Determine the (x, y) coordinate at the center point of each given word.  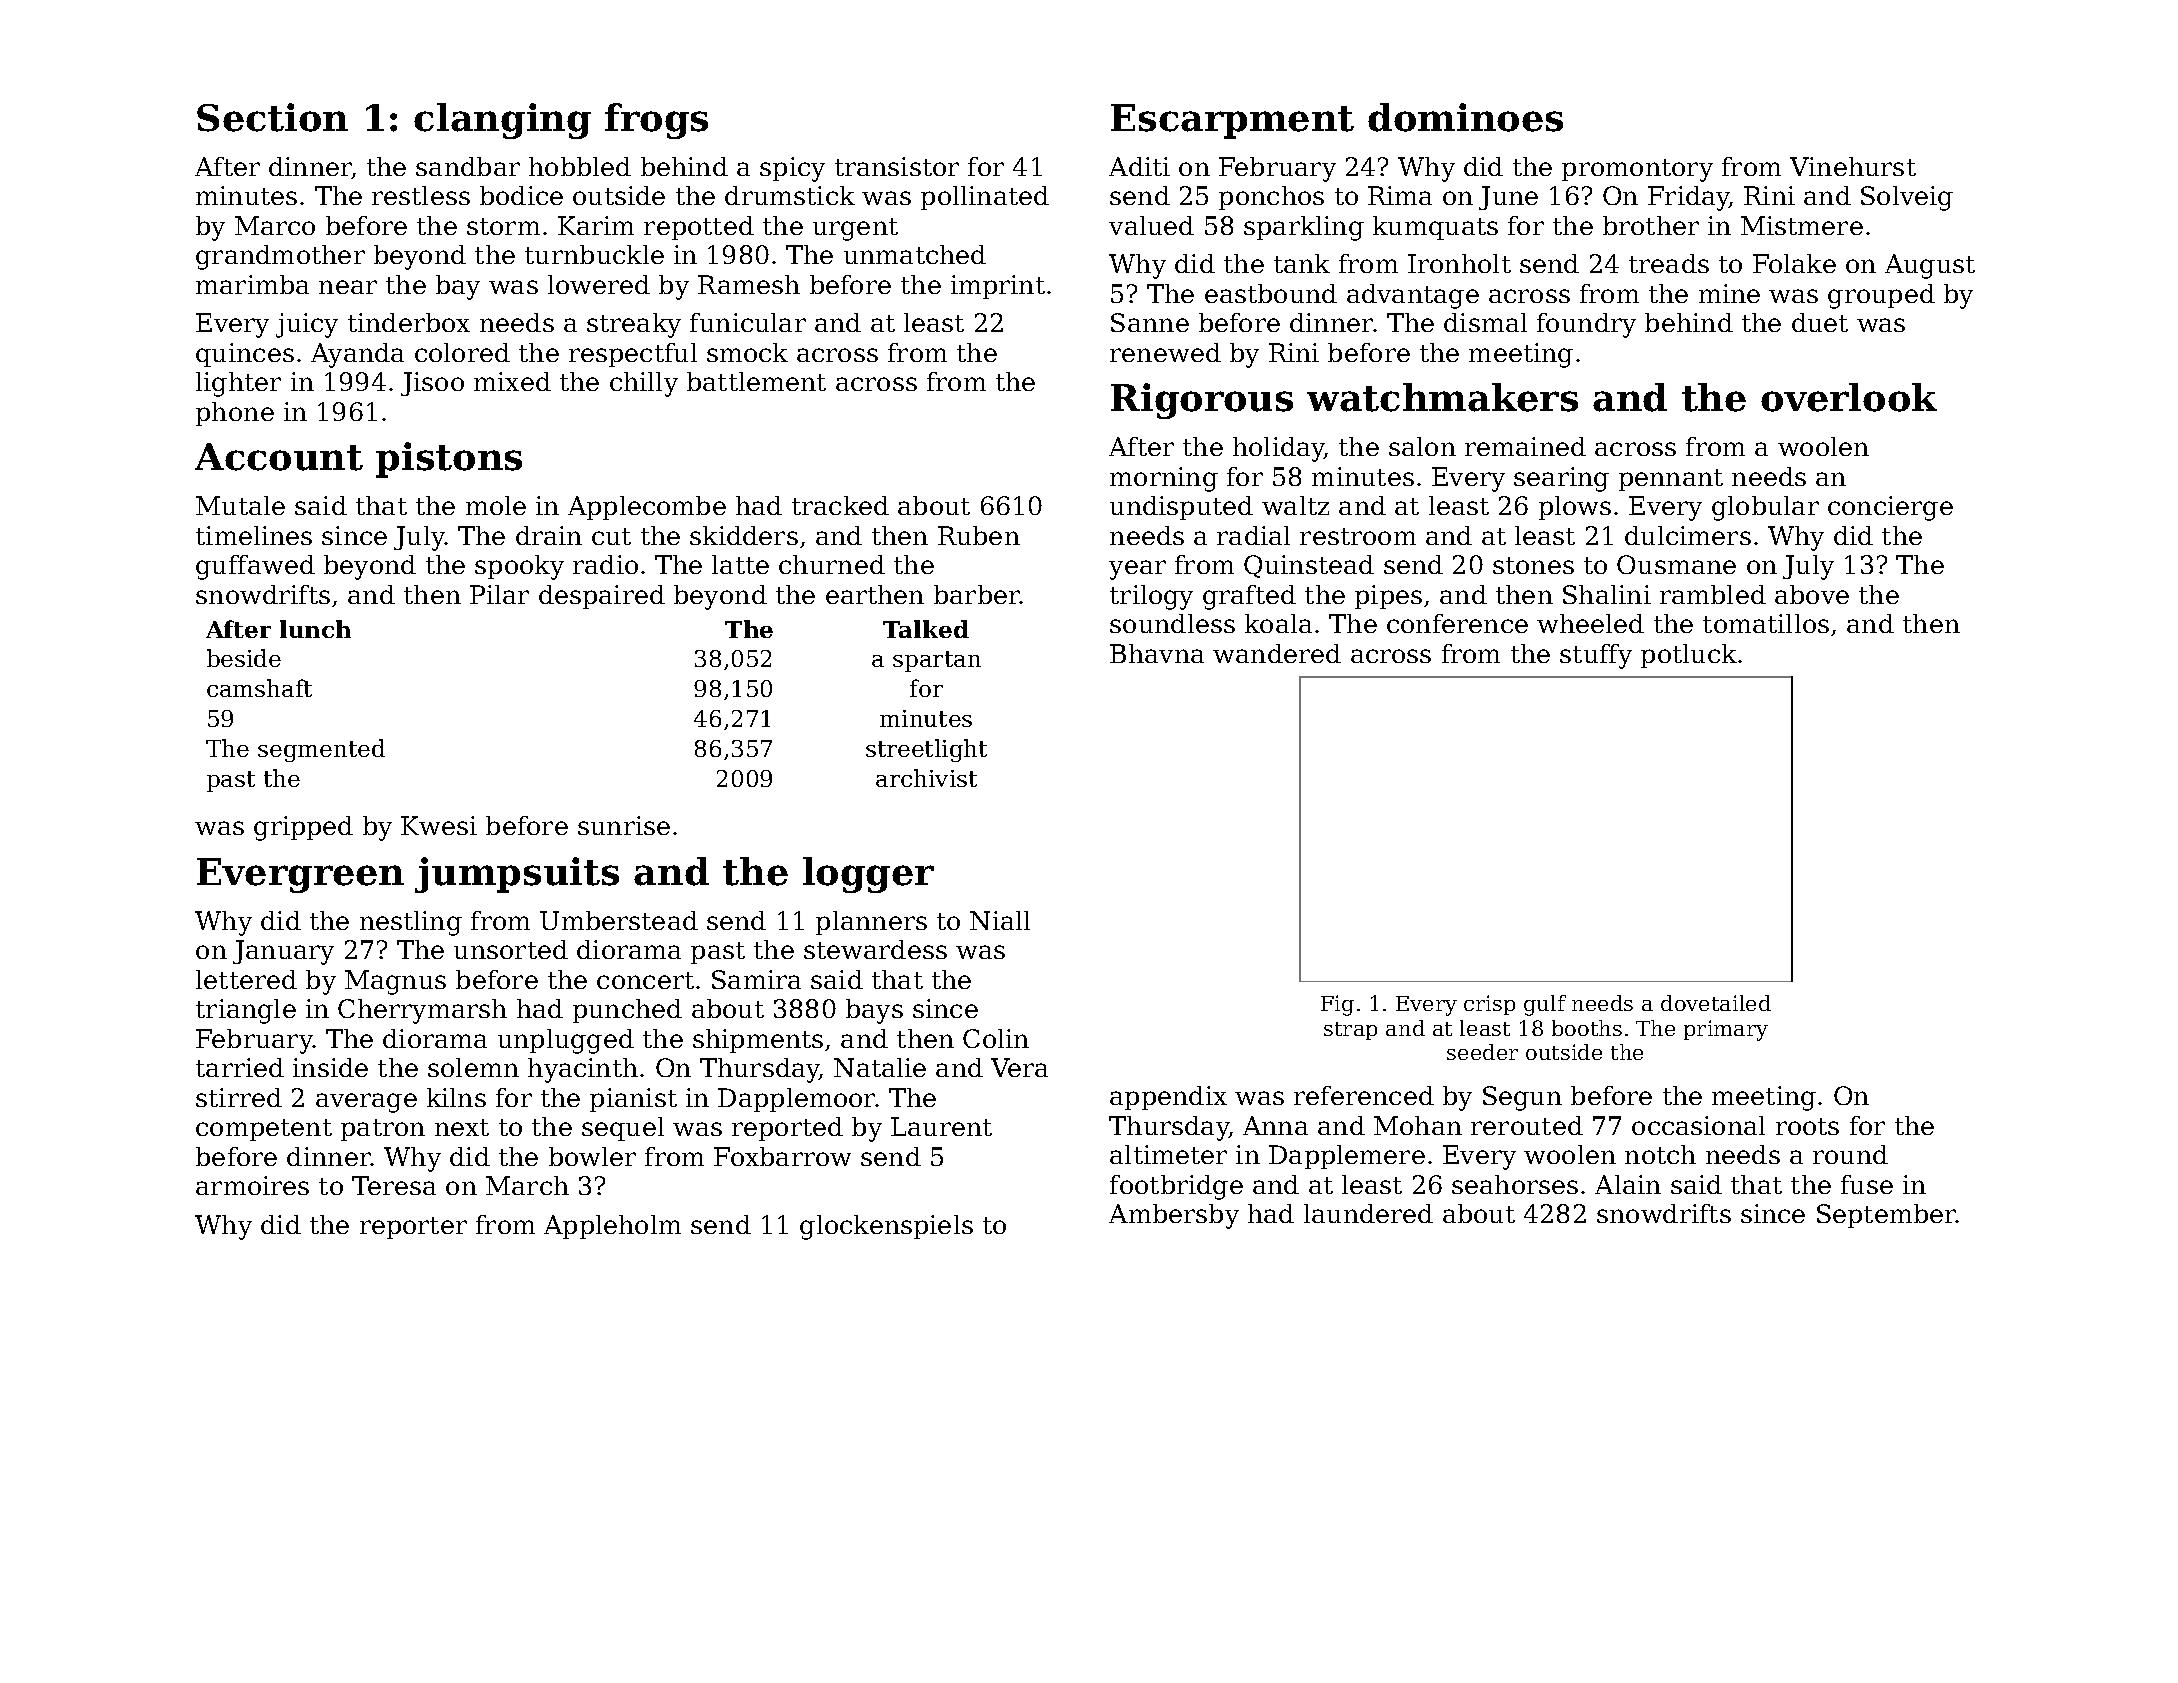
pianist (633, 1100)
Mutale (240, 505)
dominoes (1465, 117)
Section (272, 117)
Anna (1275, 1125)
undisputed (1181, 508)
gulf (1545, 1005)
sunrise (624, 825)
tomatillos (1766, 623)
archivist (926, 778)
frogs (656, 121)
